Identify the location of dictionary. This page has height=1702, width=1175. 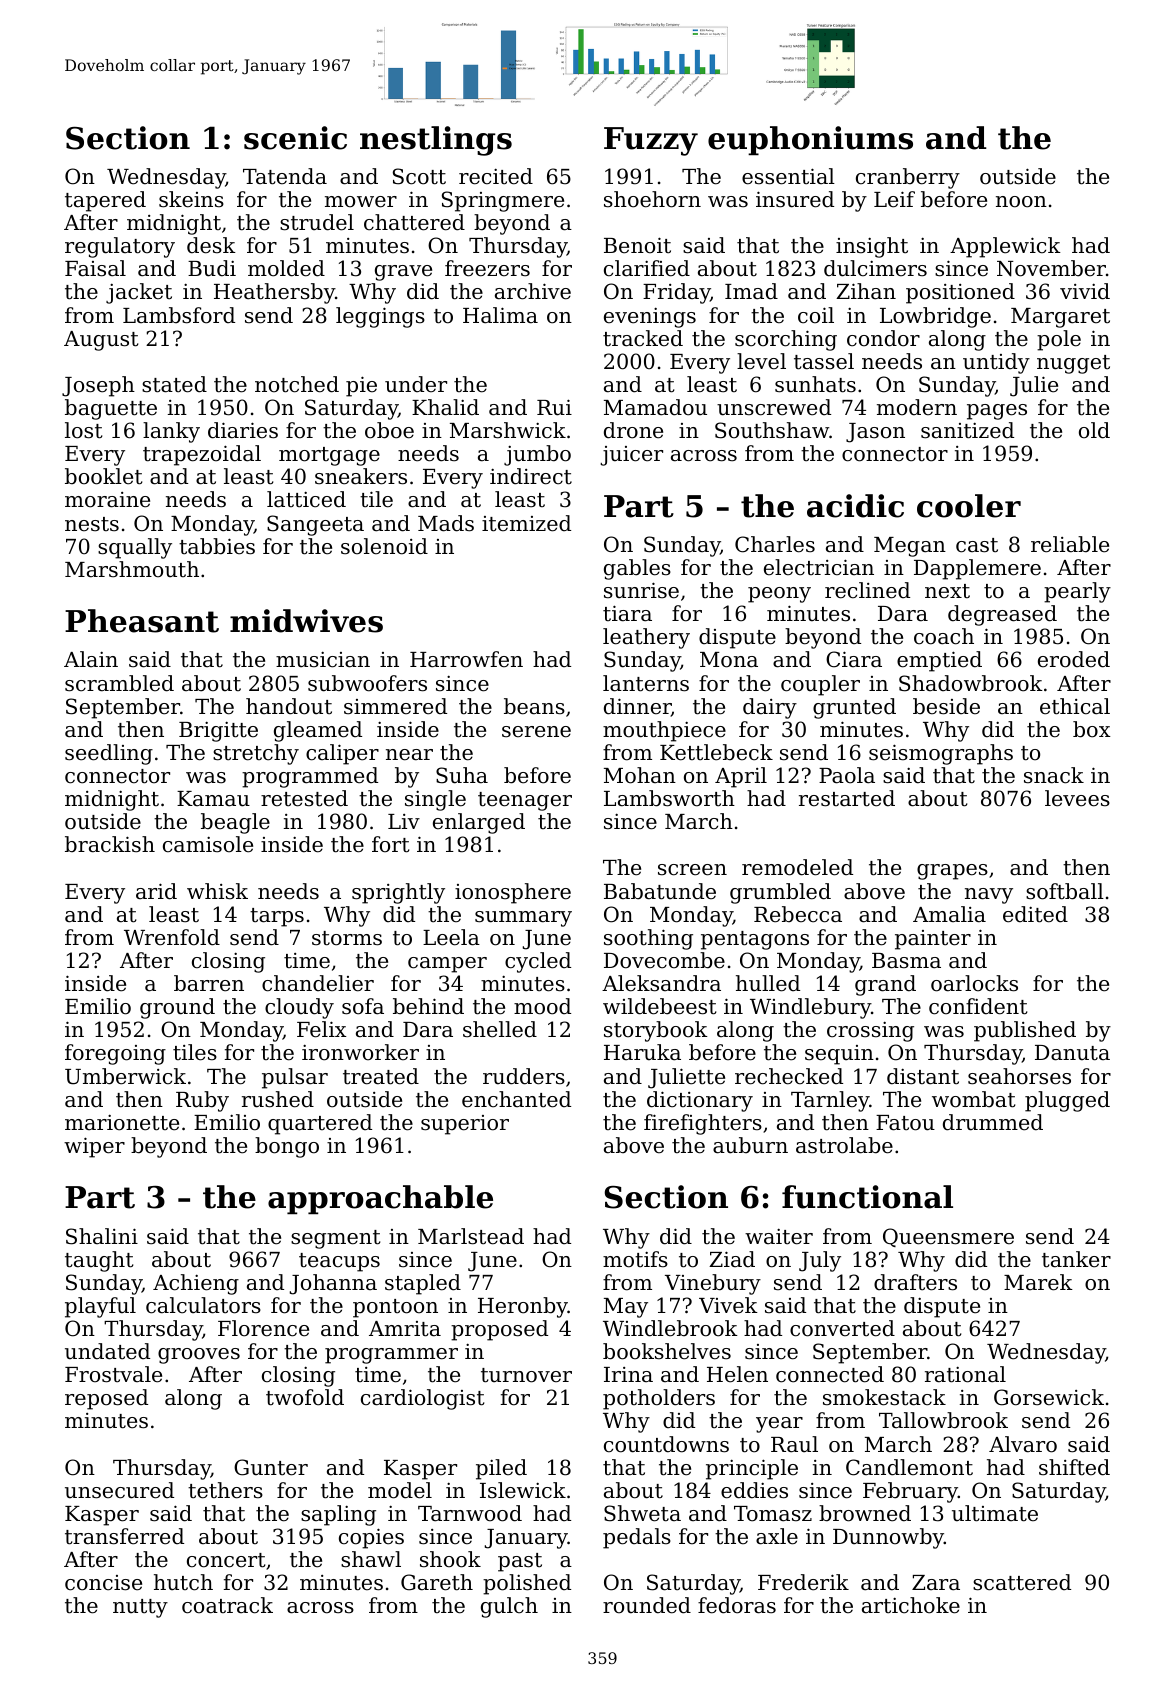
(700, 1101).
